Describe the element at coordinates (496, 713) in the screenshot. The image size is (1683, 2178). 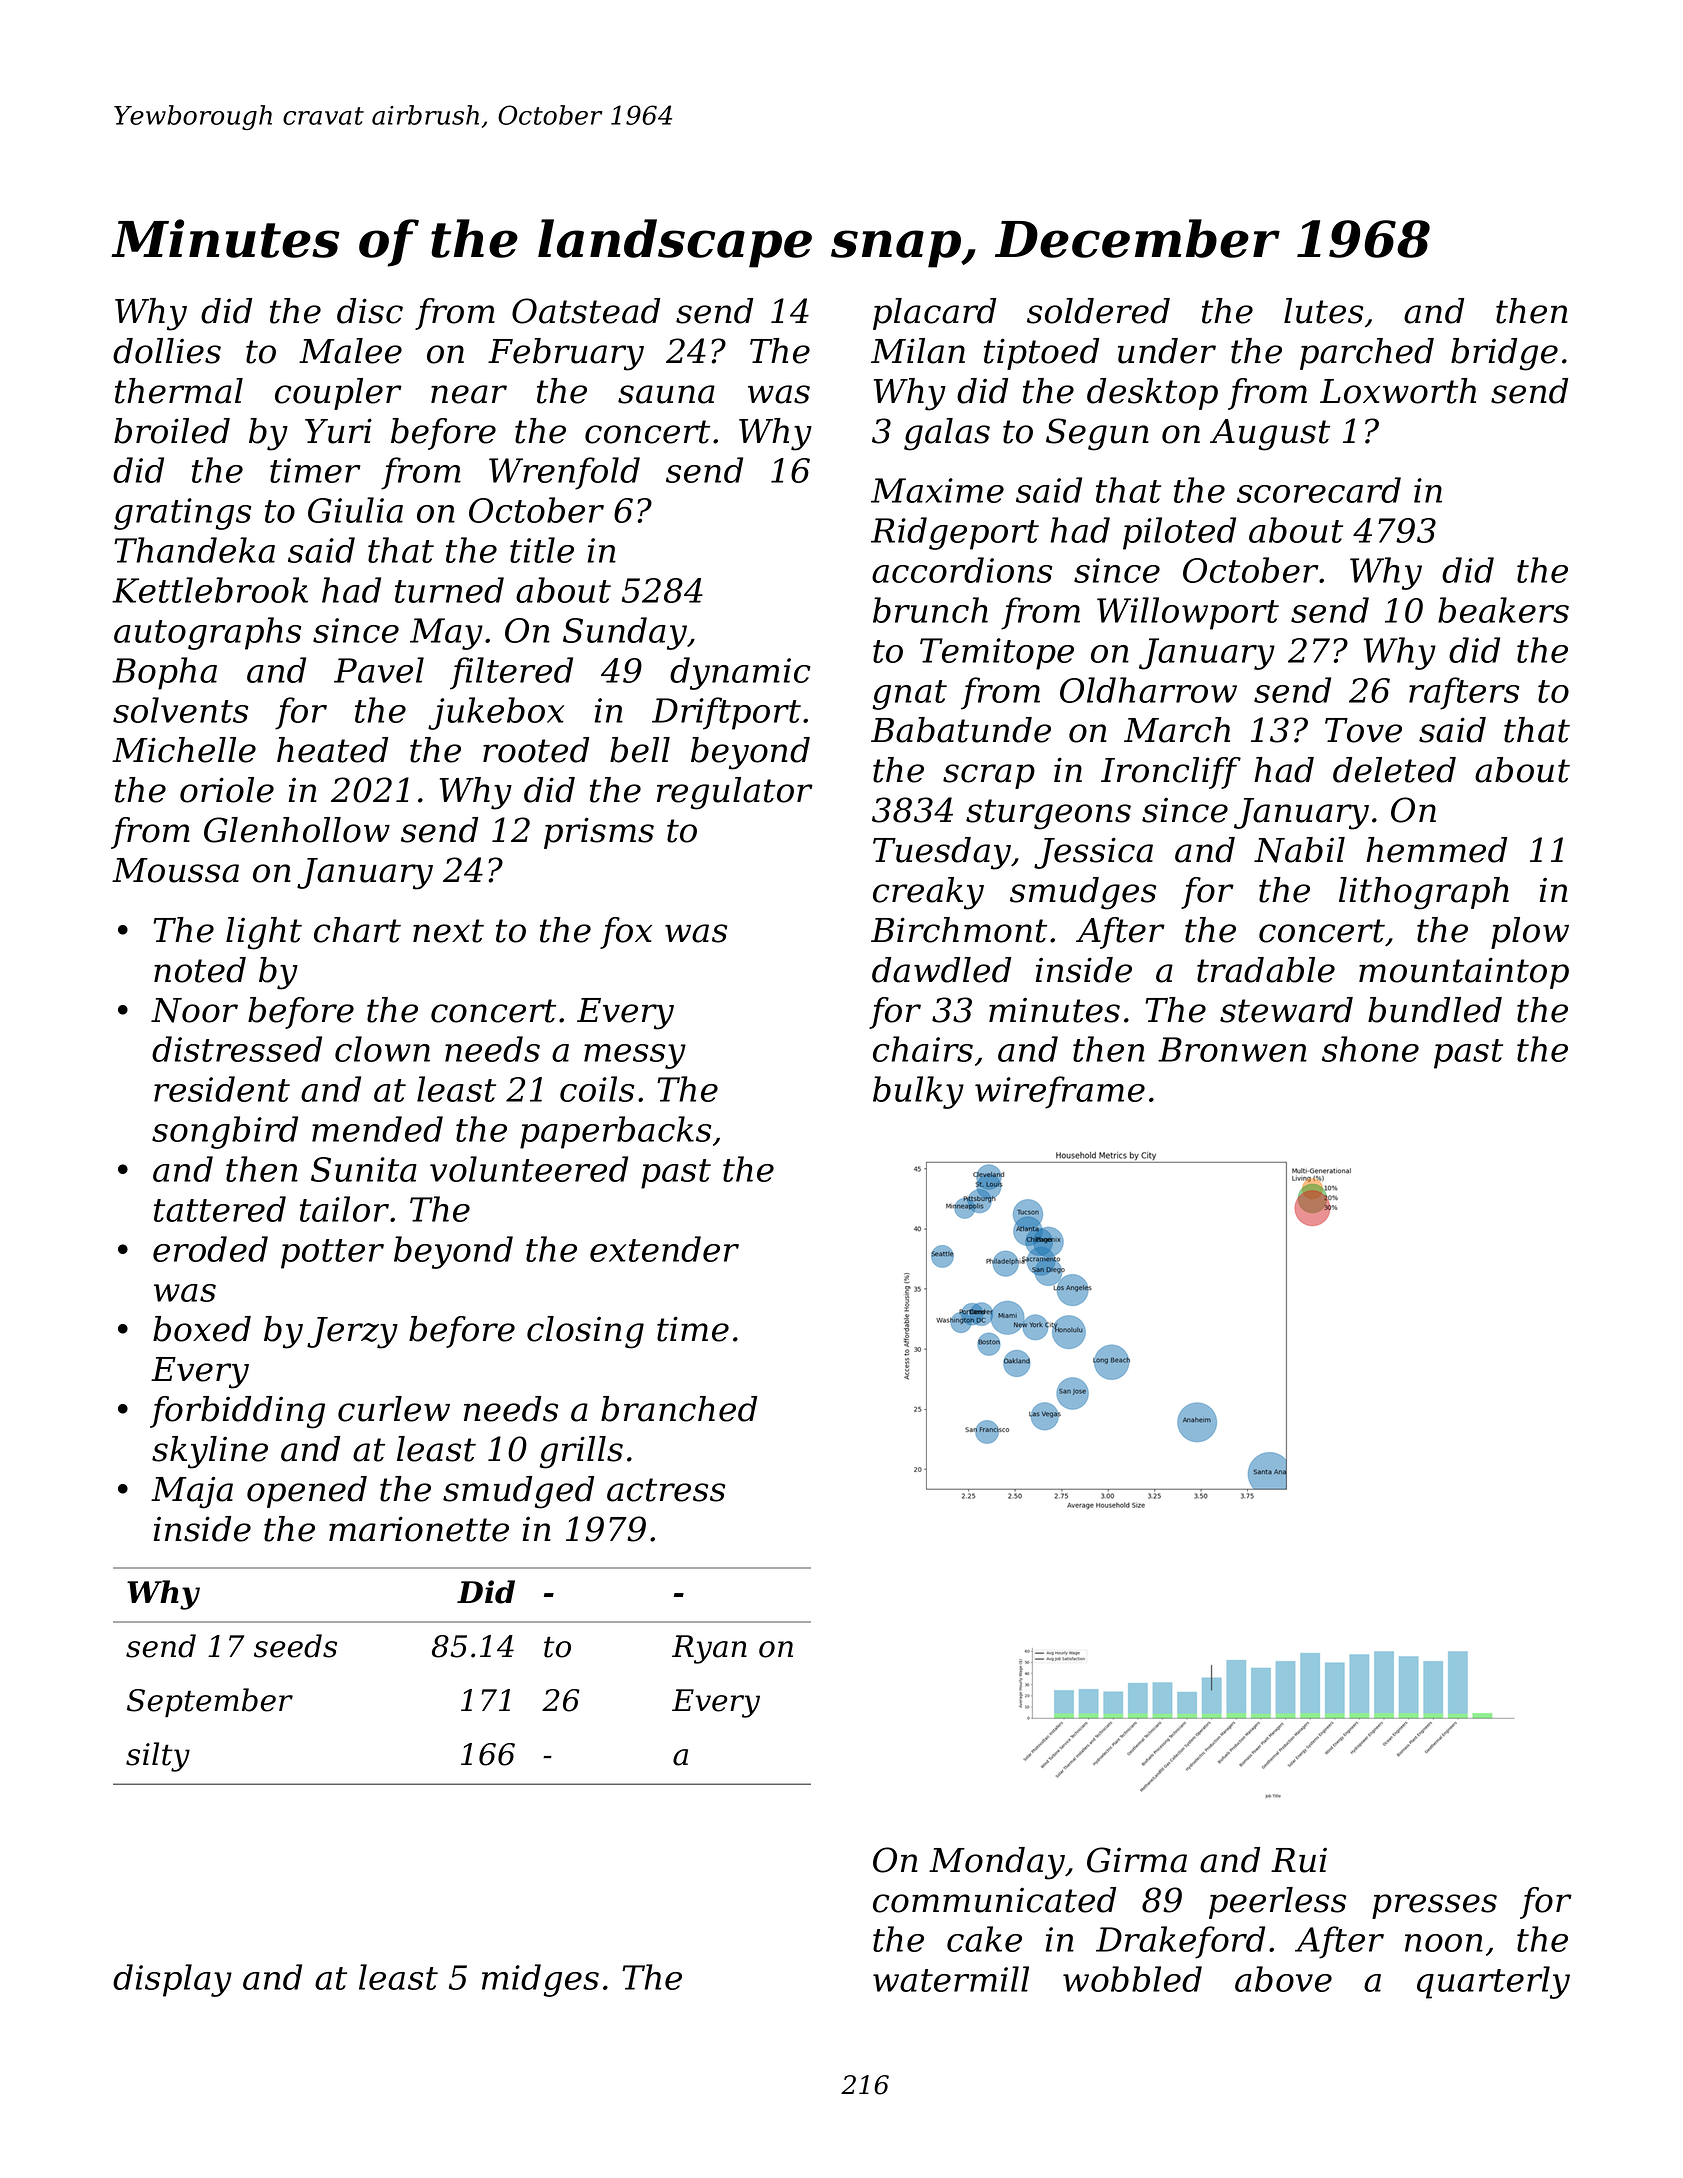
I see `jukebox` at that location.
